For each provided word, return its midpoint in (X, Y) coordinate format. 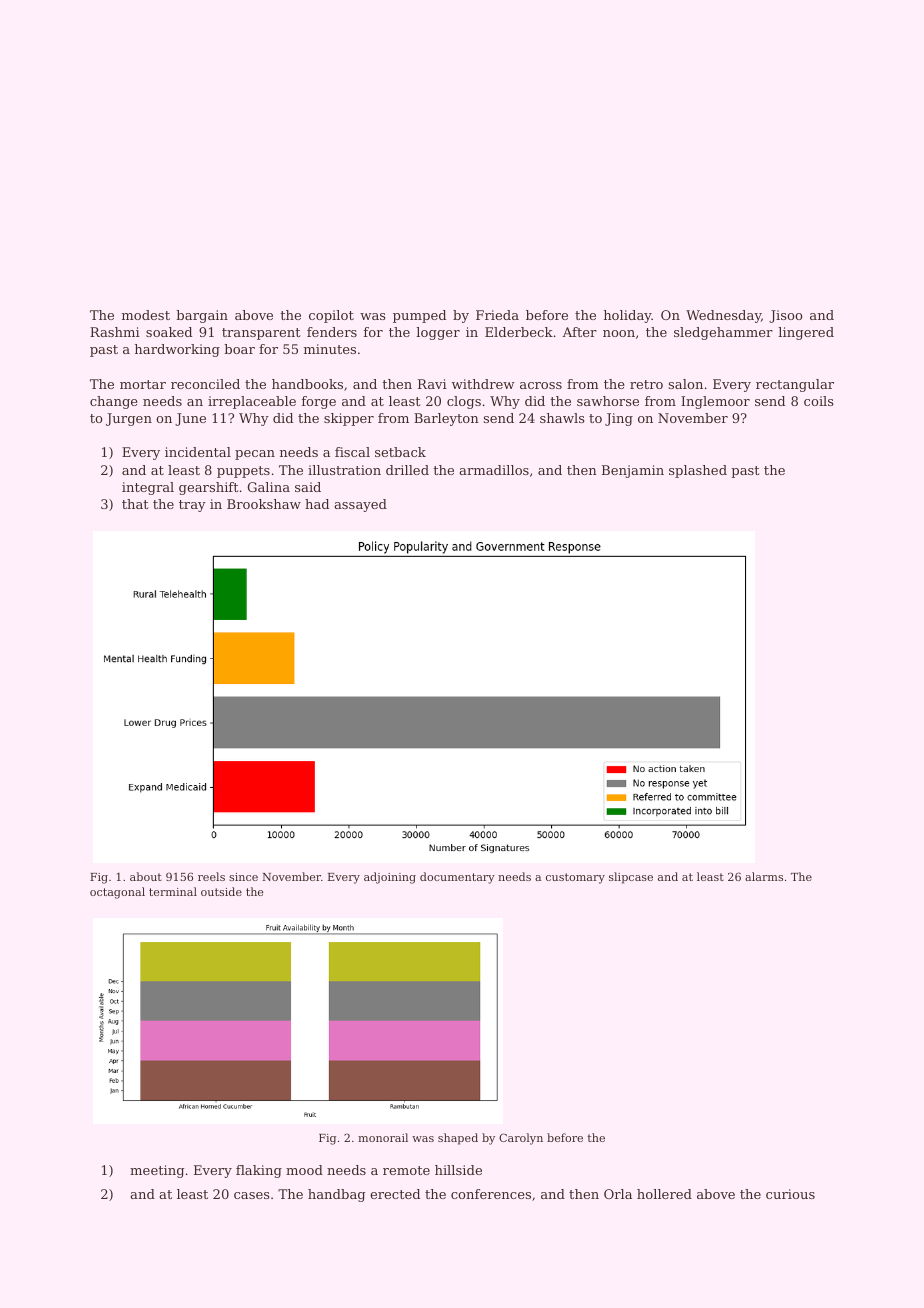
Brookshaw (264, 504)
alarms (764, 876)
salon (685, 384)
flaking (259, 1171)
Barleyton (446, 419)
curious (790, 1194)
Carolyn (521, 1139)
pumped (419, 316)
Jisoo (785, 316)
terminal (173, 891)
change (114, 402)
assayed (360, 505)
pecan (255, 455)
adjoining (390, 878)
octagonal (117, 893)
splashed (698, 471)
